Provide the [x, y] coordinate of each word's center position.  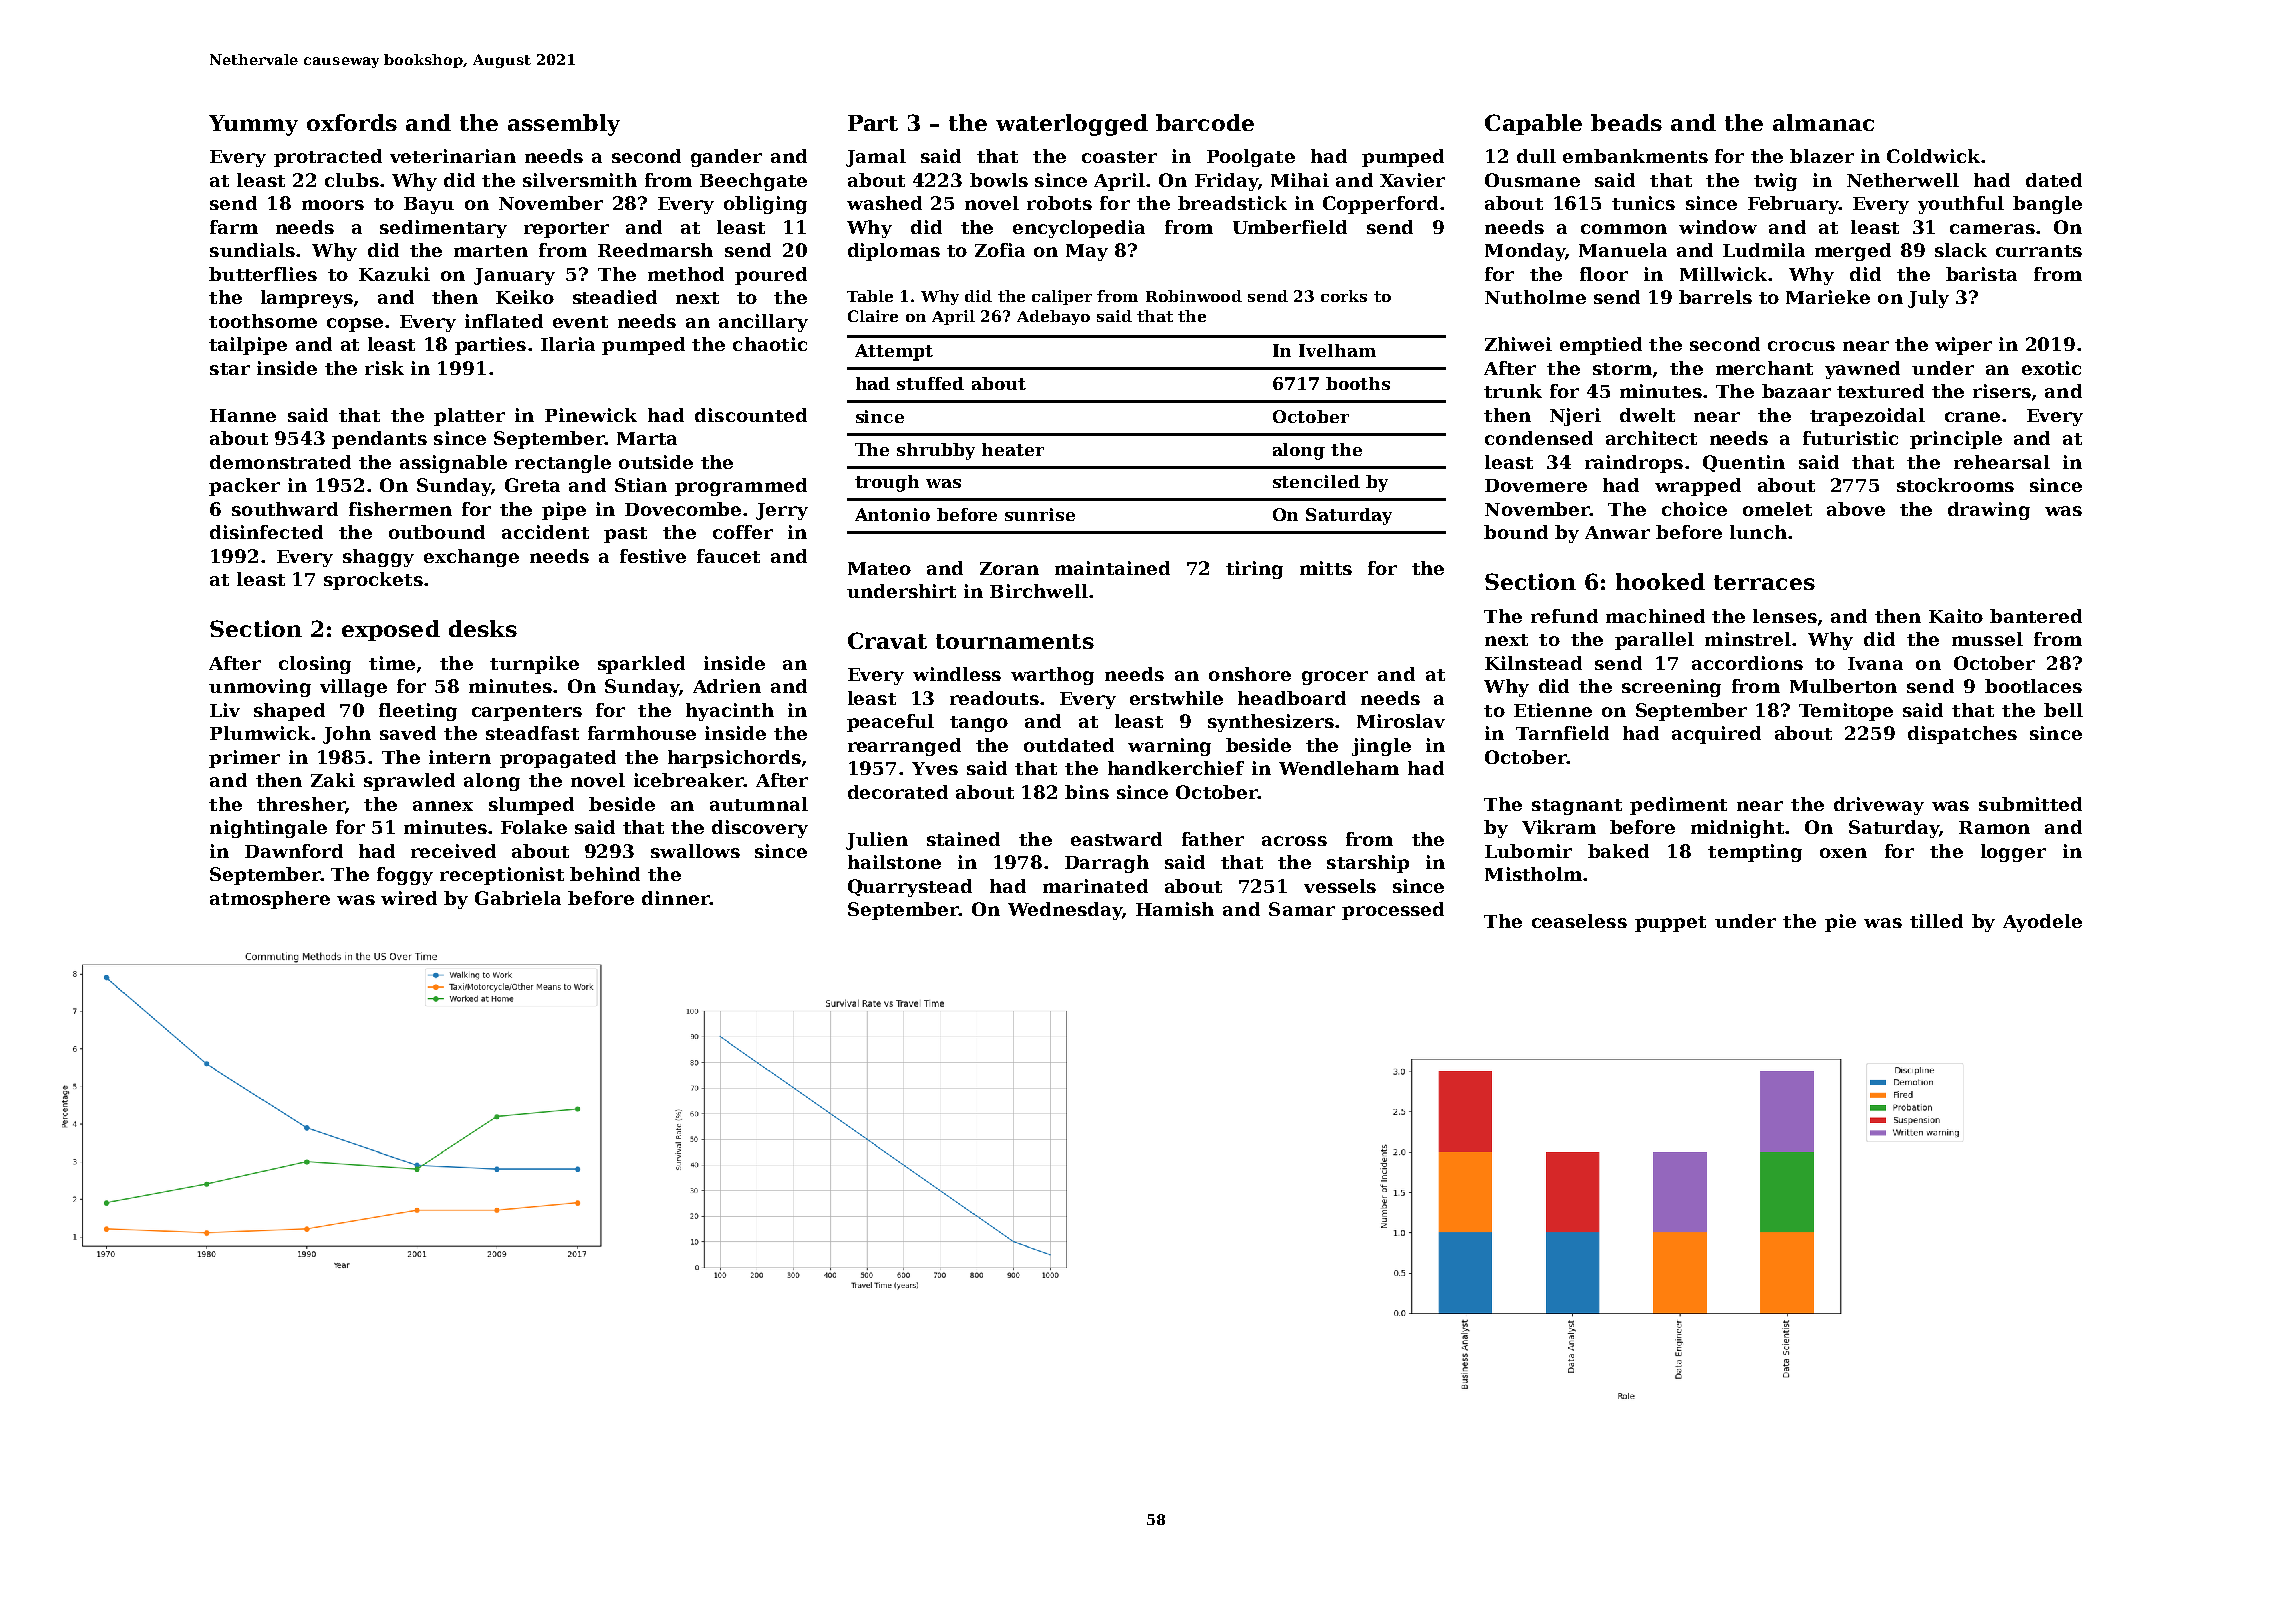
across [1294, 841]
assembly [564, 125]
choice [1694, 509]
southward [285, 509]
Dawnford [294, 851]
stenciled [1316, 481]
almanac [1823, 122]
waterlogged [1072, 125]
